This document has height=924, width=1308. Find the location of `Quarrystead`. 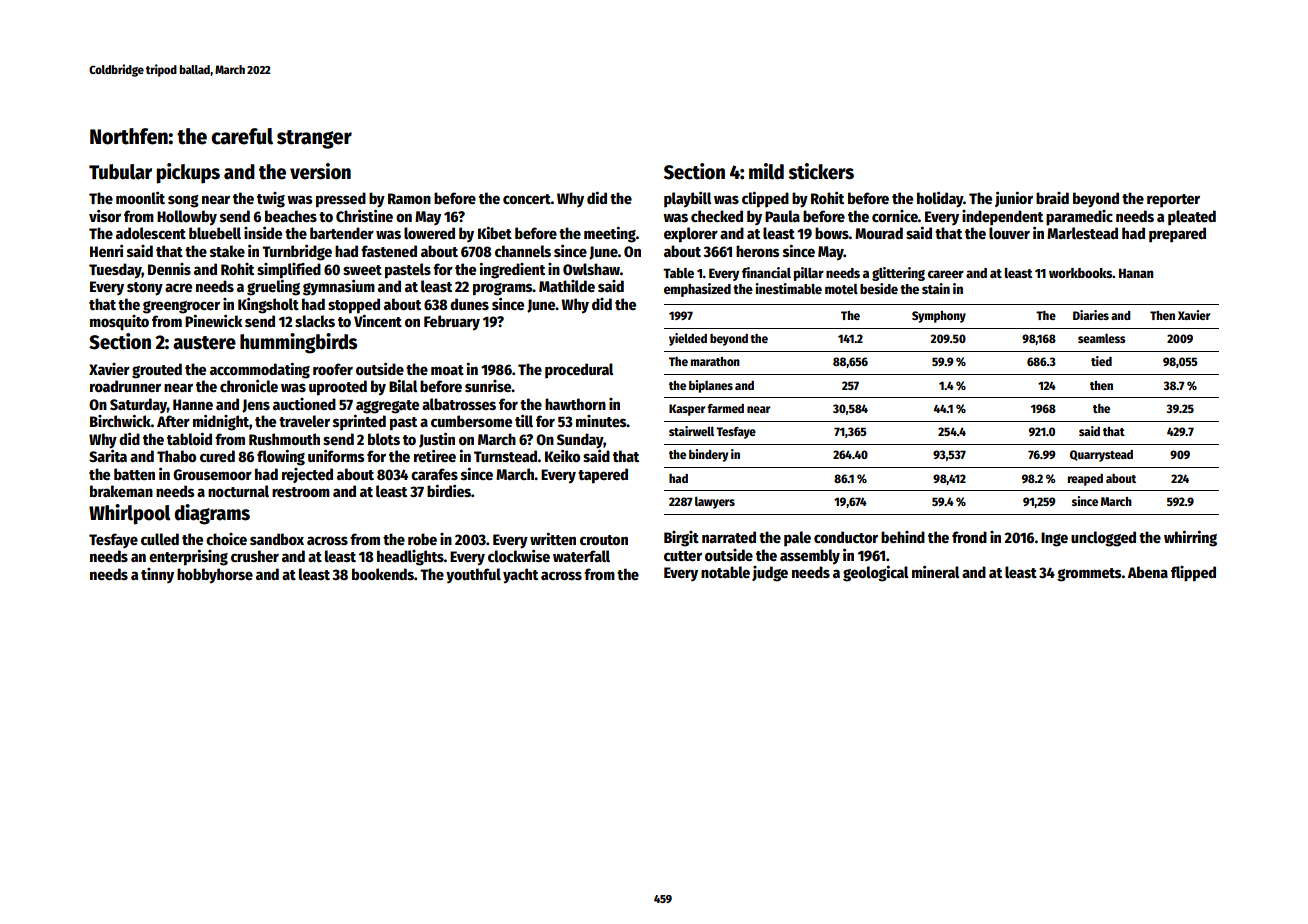

Quarrystead is located at coordinates (1101, 456).
